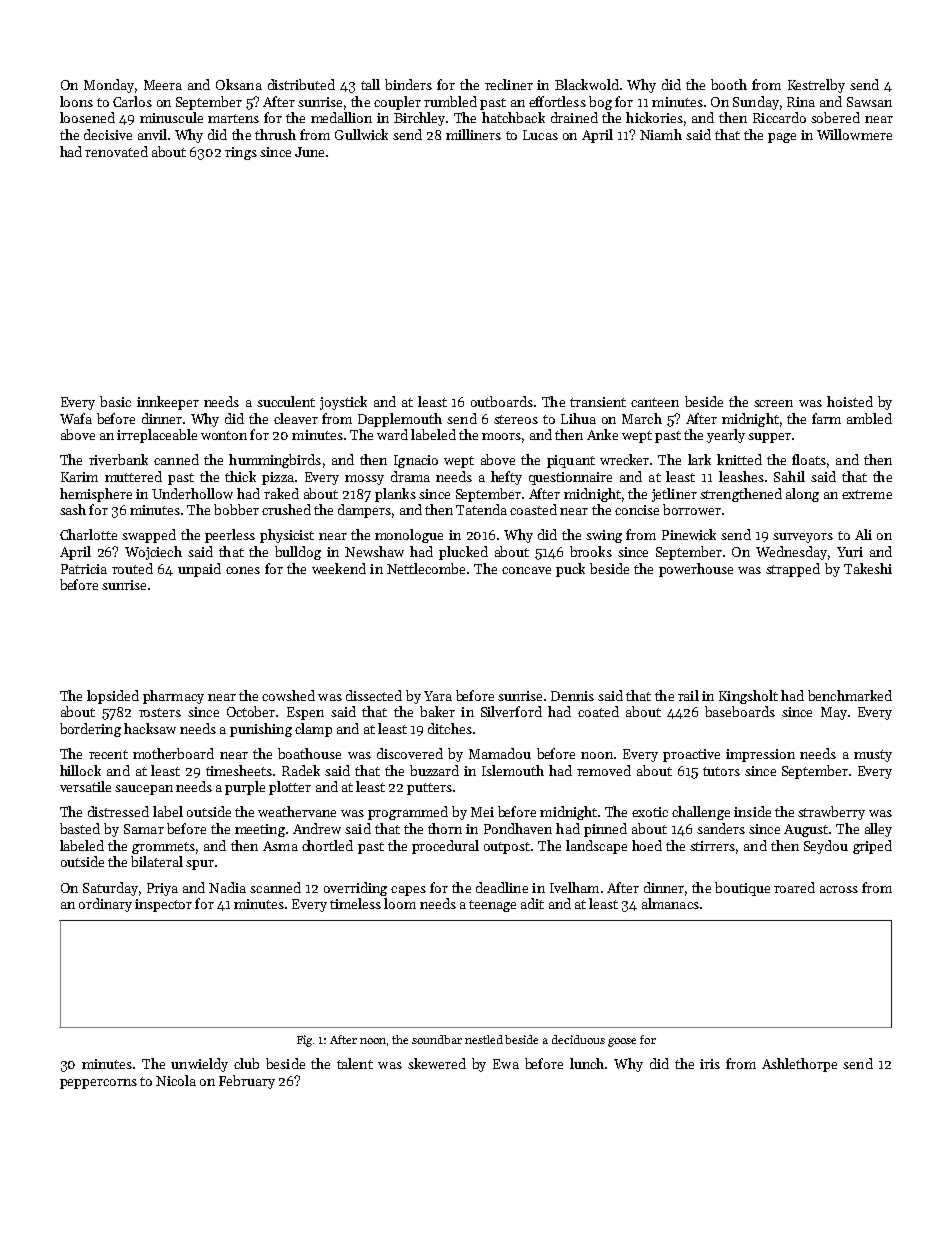 This image has height=1233, width=952. Describe the element at coordinates (839, 889) in the image. I see `across` at that location.
